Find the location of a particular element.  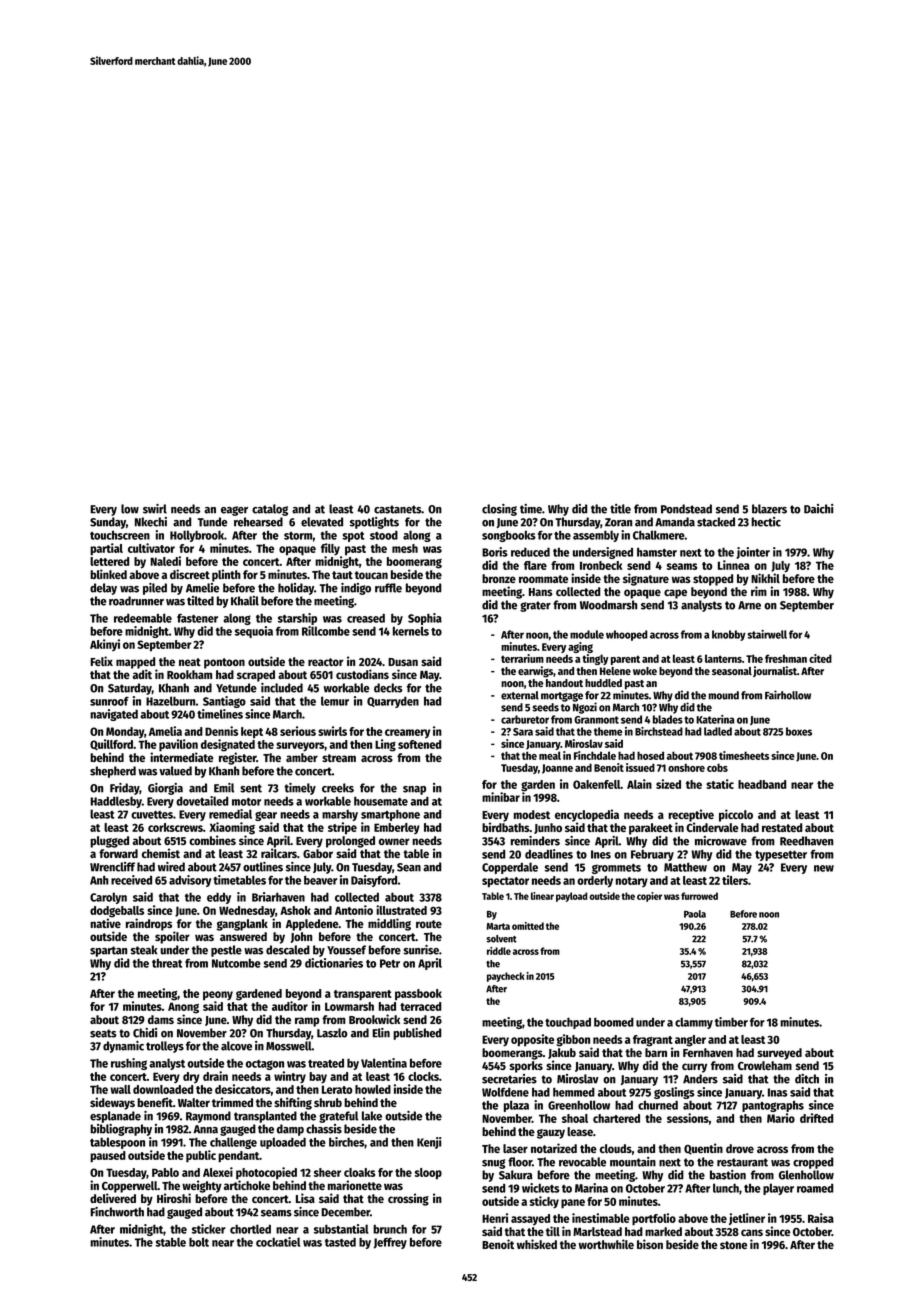

delay is located at coordinates (103, 589).
